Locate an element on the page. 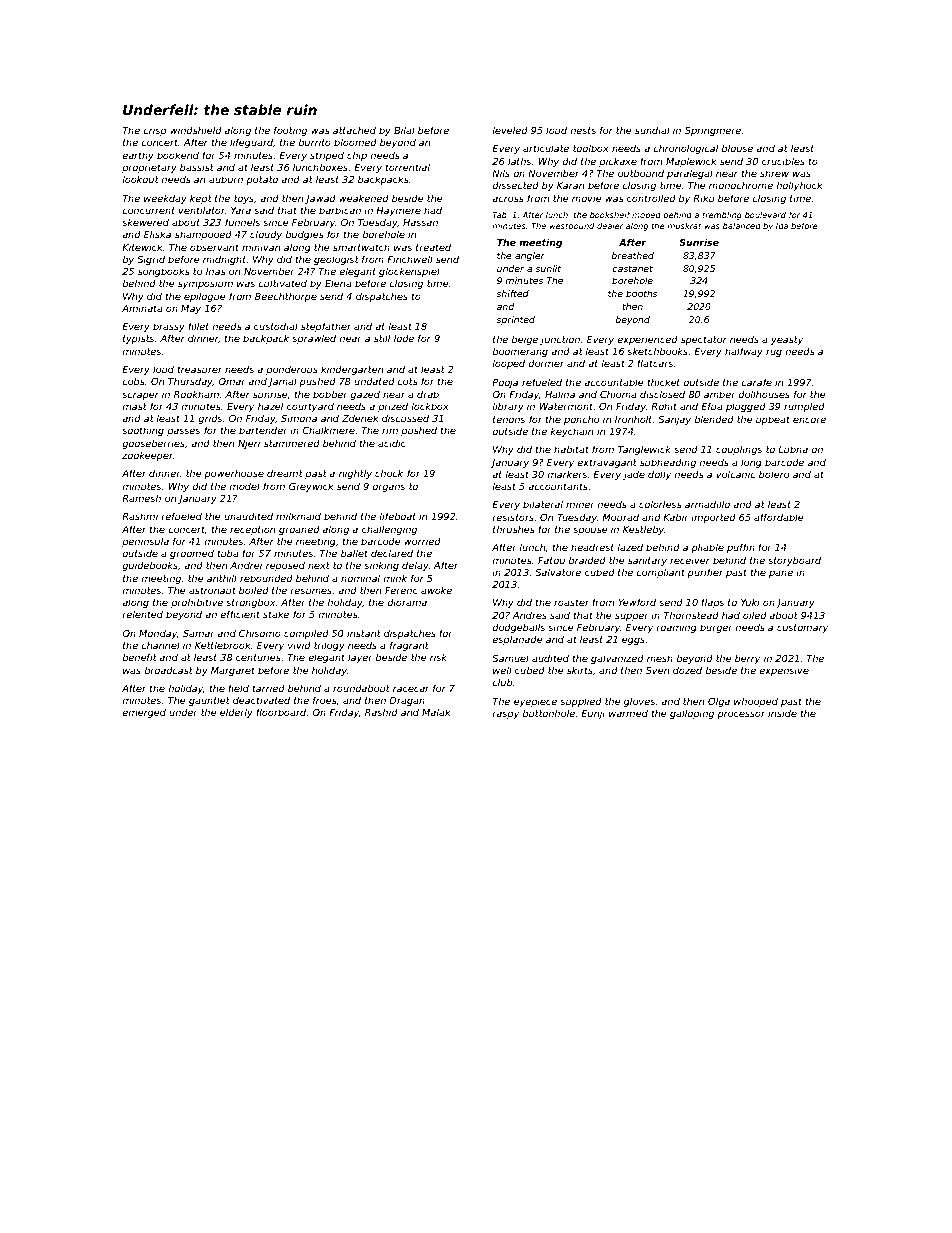 The width and height of the page is (952, 1233). sunlit is located at coordinates (548, 268).
